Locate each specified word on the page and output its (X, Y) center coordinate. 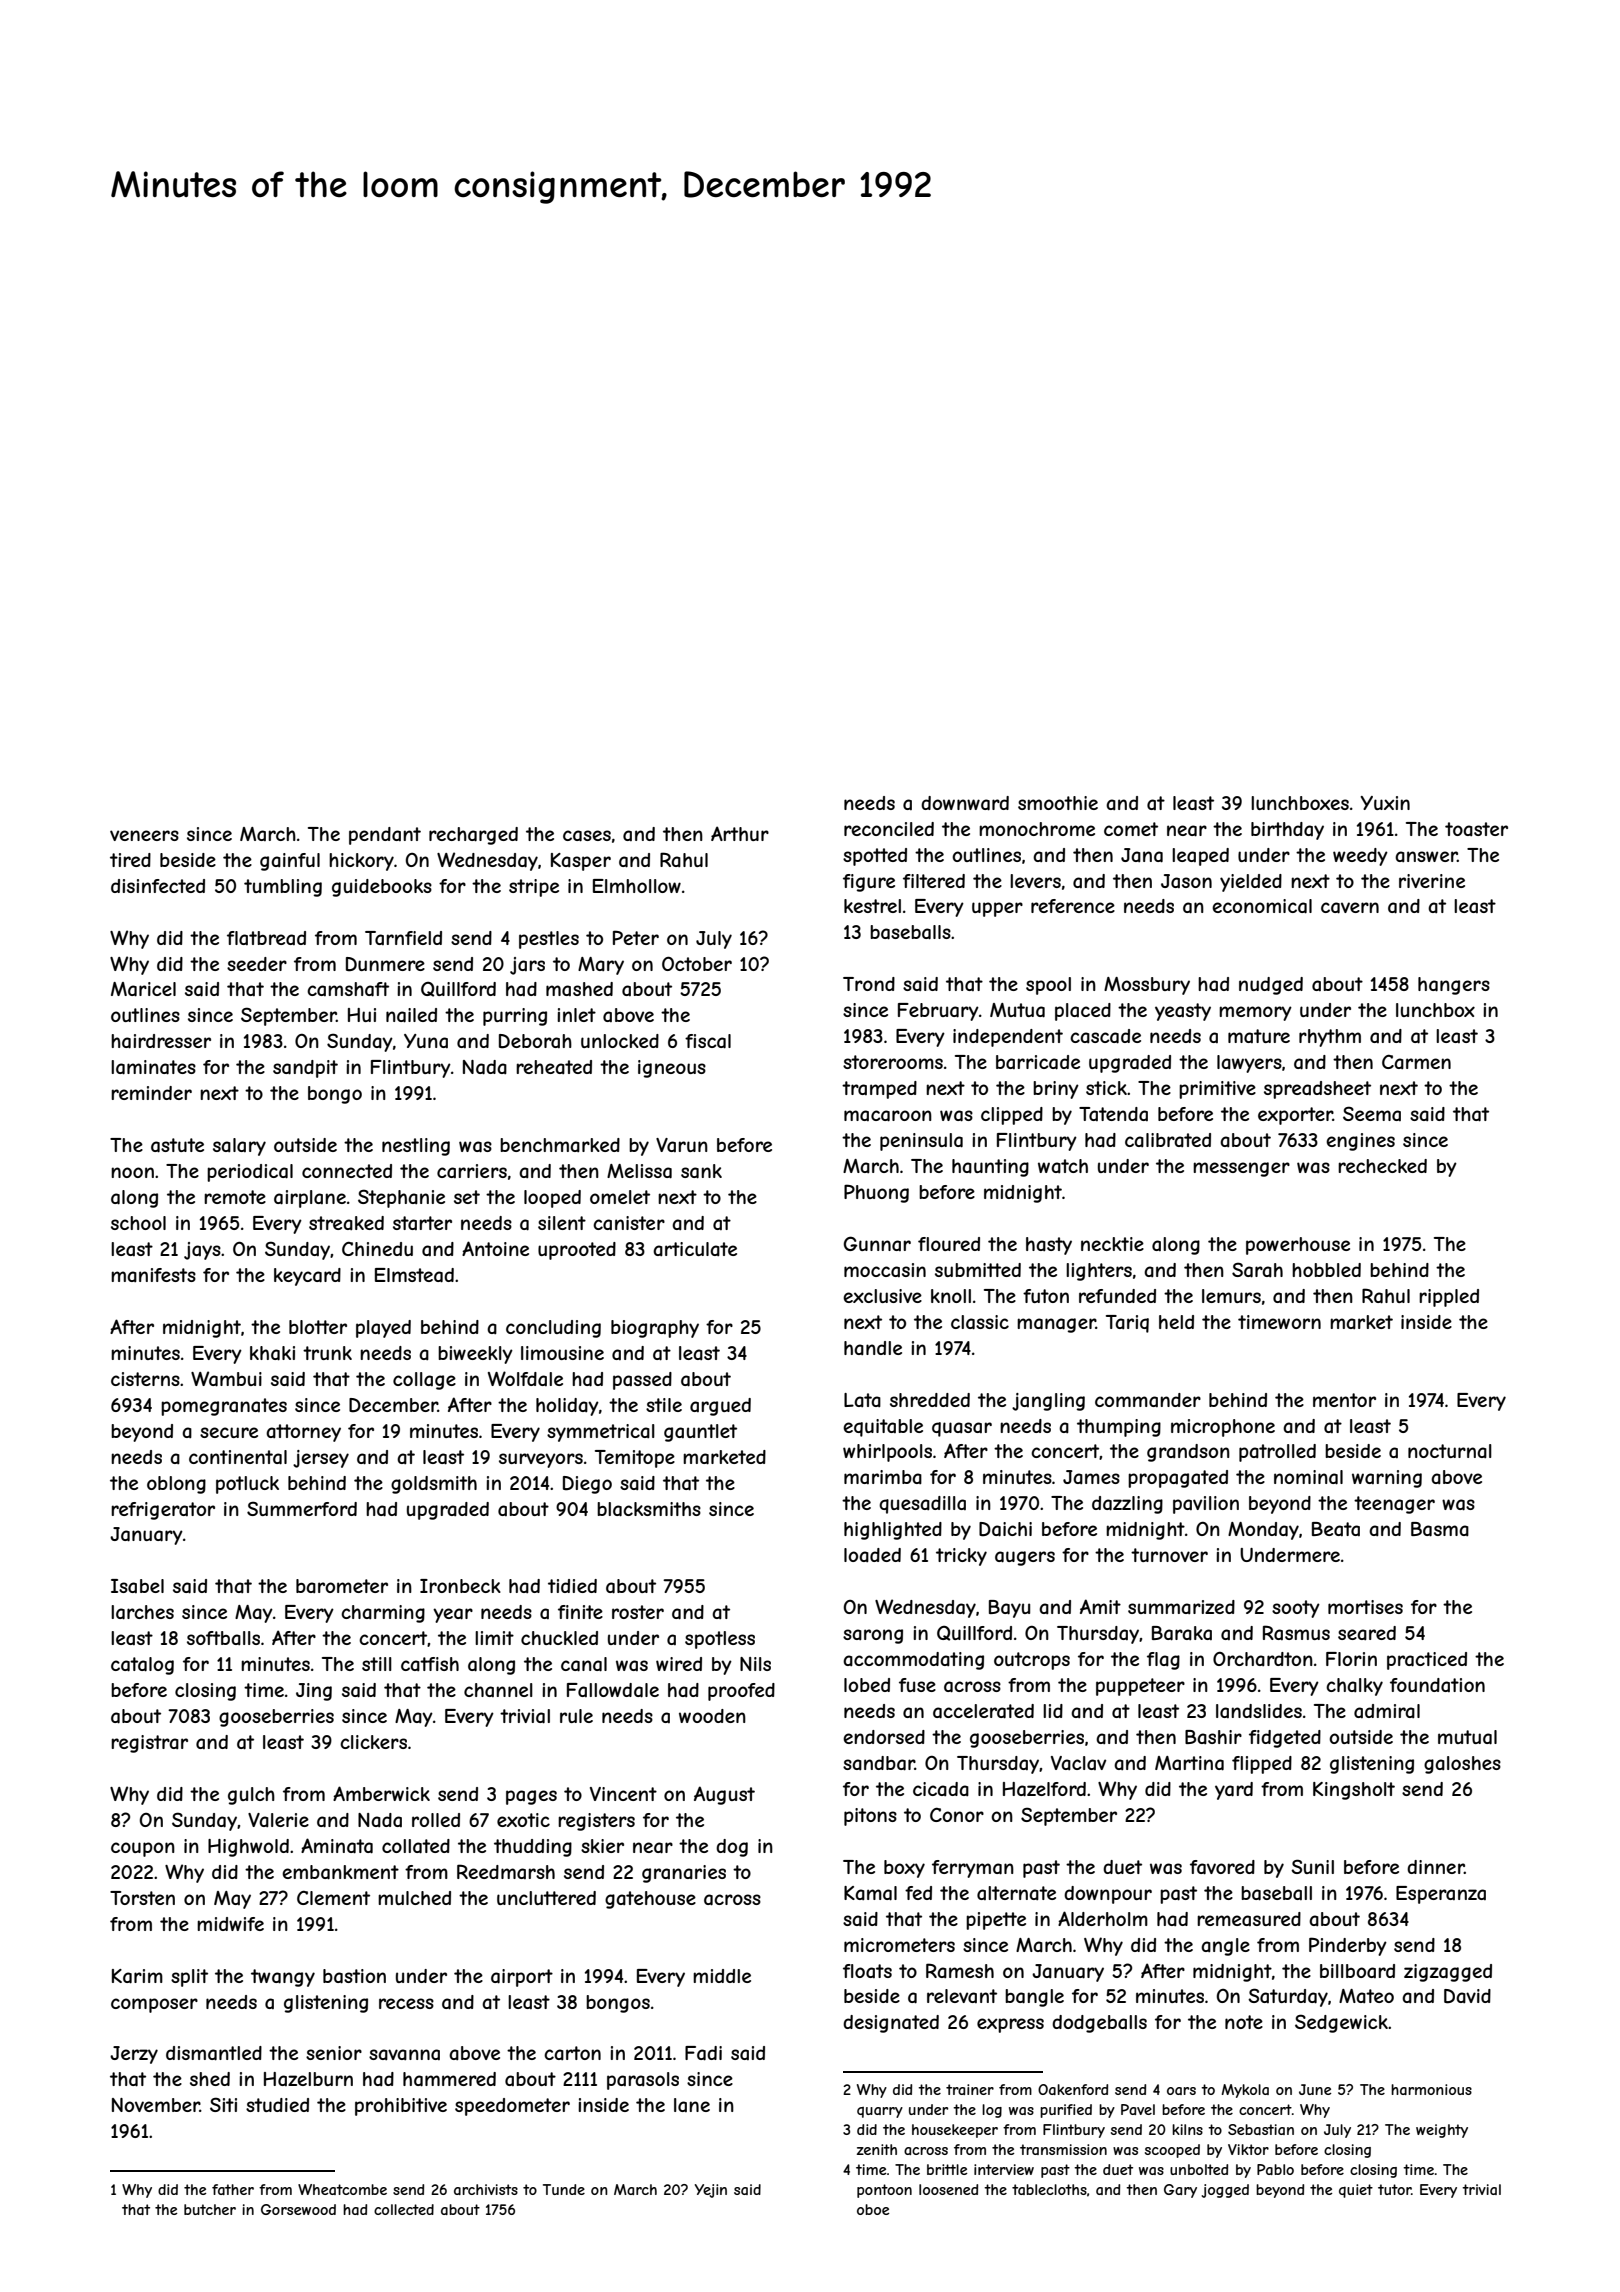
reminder (151, 1093)
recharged (473, 836)
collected (404, 2209)
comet (1131, 829)
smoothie (1058, 803)
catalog (142, 1666)
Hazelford (1044, 1789)
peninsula (921, 1142)
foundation (1437, 1685)
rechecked (1382, 1166)
